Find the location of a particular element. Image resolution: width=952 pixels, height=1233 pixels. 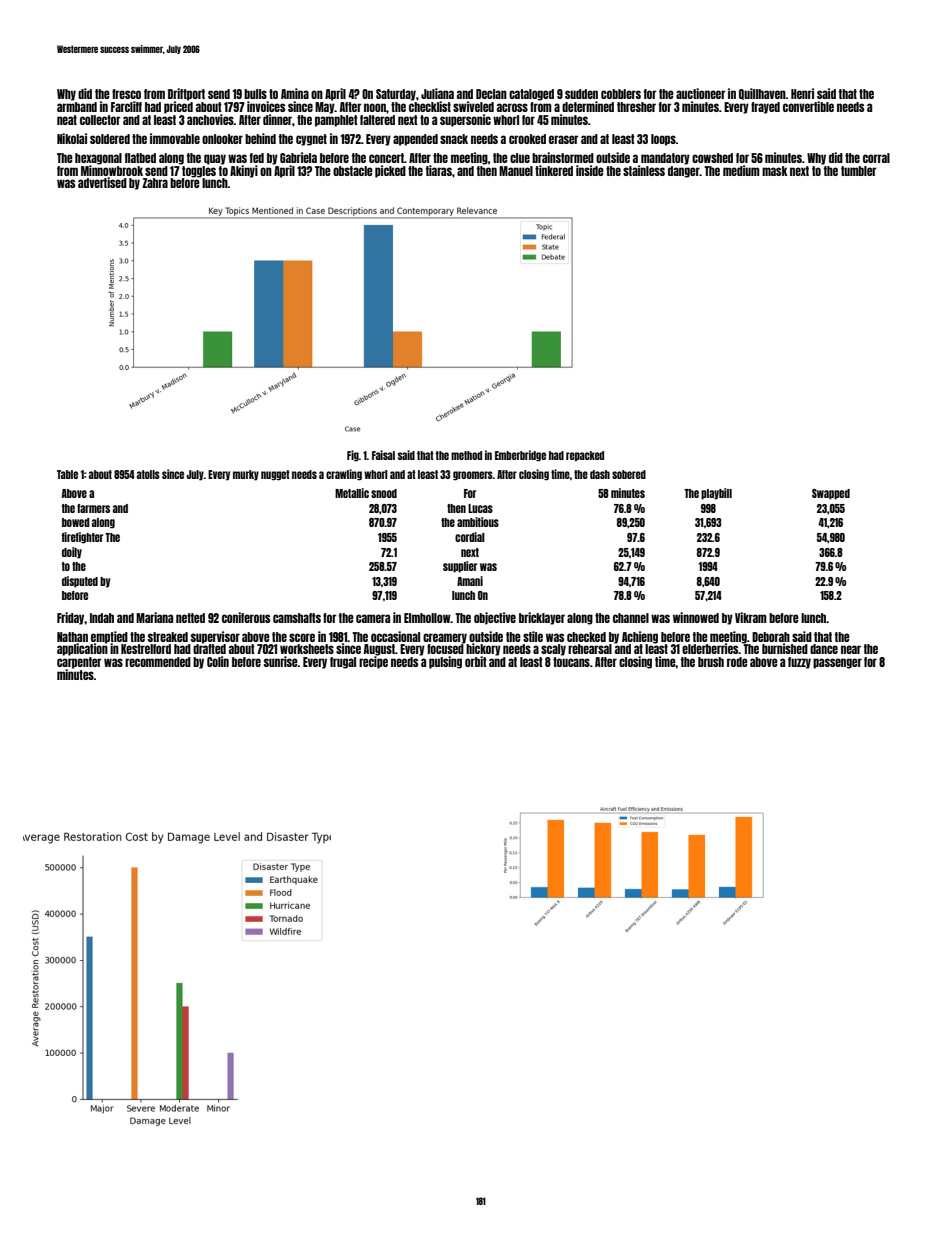

atolls is located at coordinates (148, 474).
